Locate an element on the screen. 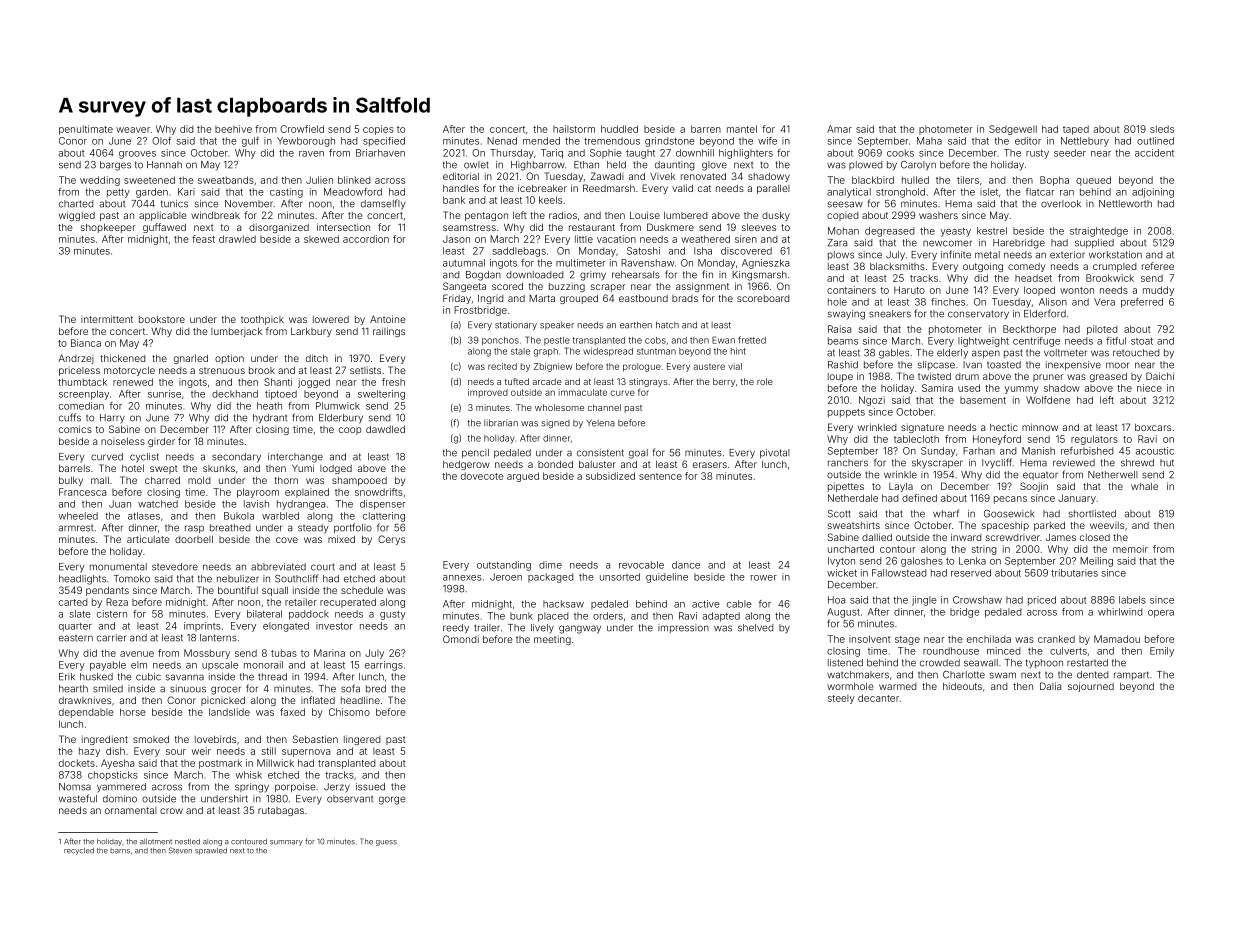 The width and height of the screenshot is (1233, 952). impression is located at coordinates (683, 628).
